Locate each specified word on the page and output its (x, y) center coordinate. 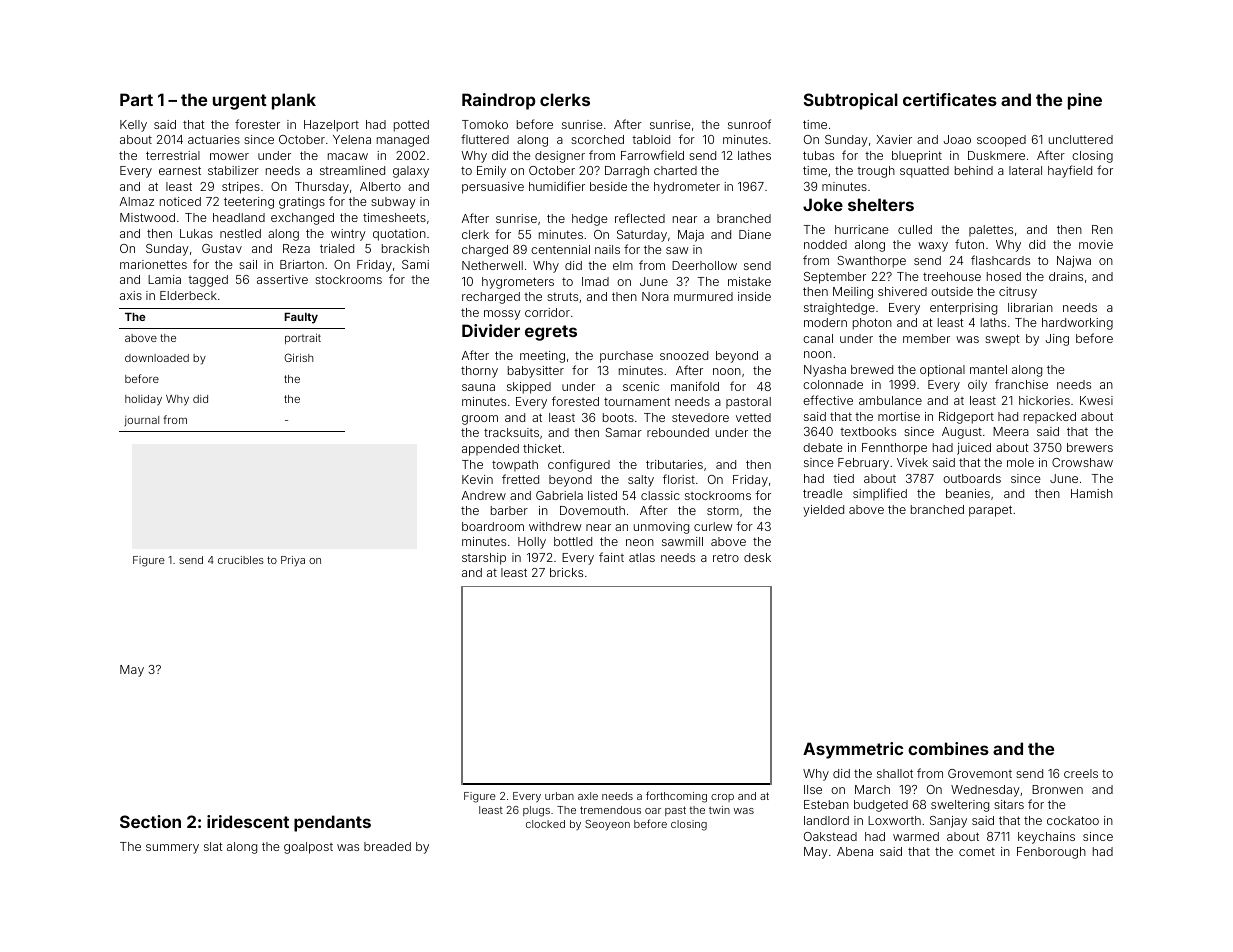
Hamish (1092, 493)
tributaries (674, 464)
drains (1066, 276)
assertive (282, 279)
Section (150, 821)
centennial (560, 249)
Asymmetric (853, 750)
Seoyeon (607, 825)
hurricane (862, 229)
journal (141, 421)
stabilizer (233, 170)
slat (213, 846)
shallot (895, 773)
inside (754, 296)
